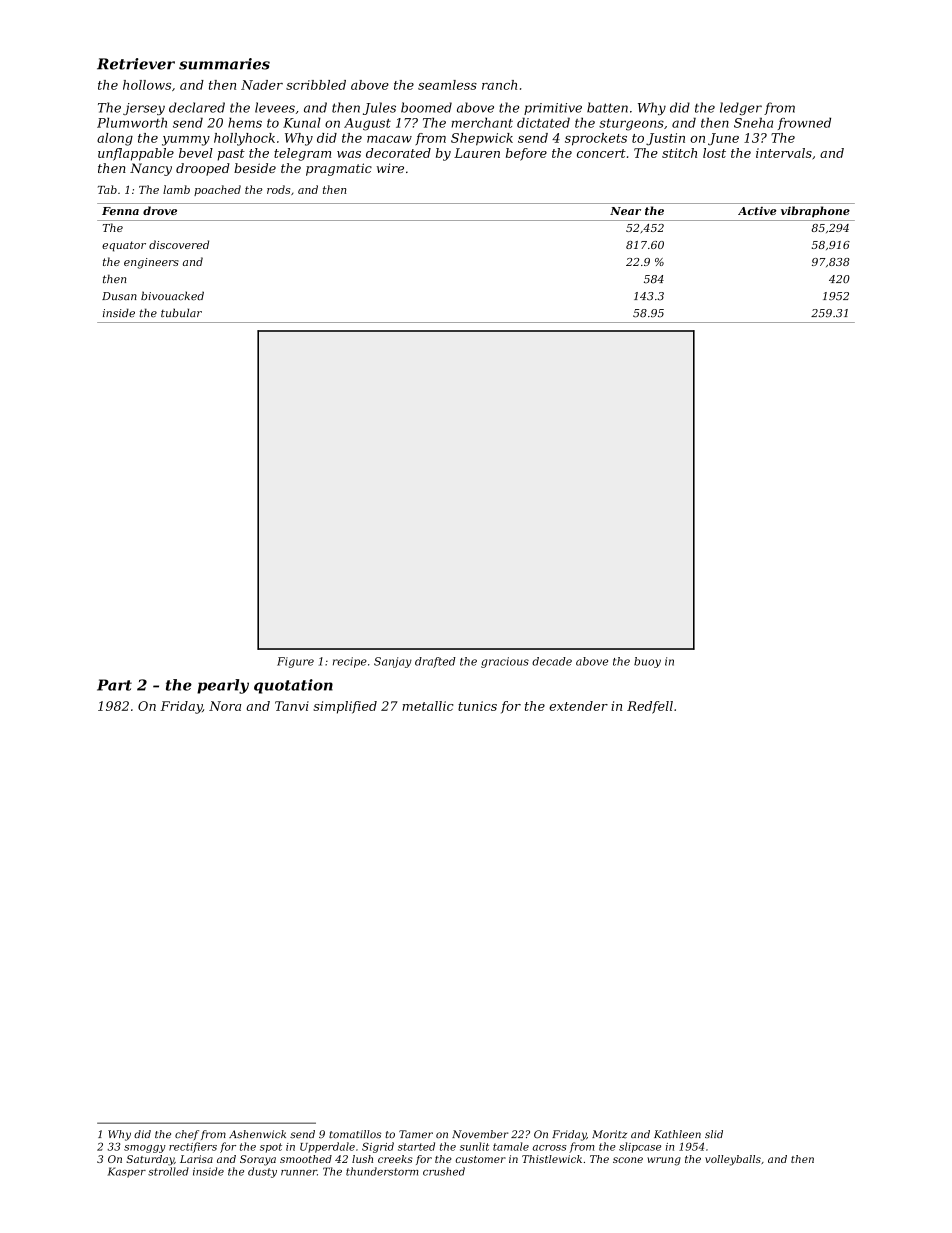 The height and width of the image is (1233, 952). Describe the element at coordinates (302, 122) in the image. I see `Kunal` at that location.
